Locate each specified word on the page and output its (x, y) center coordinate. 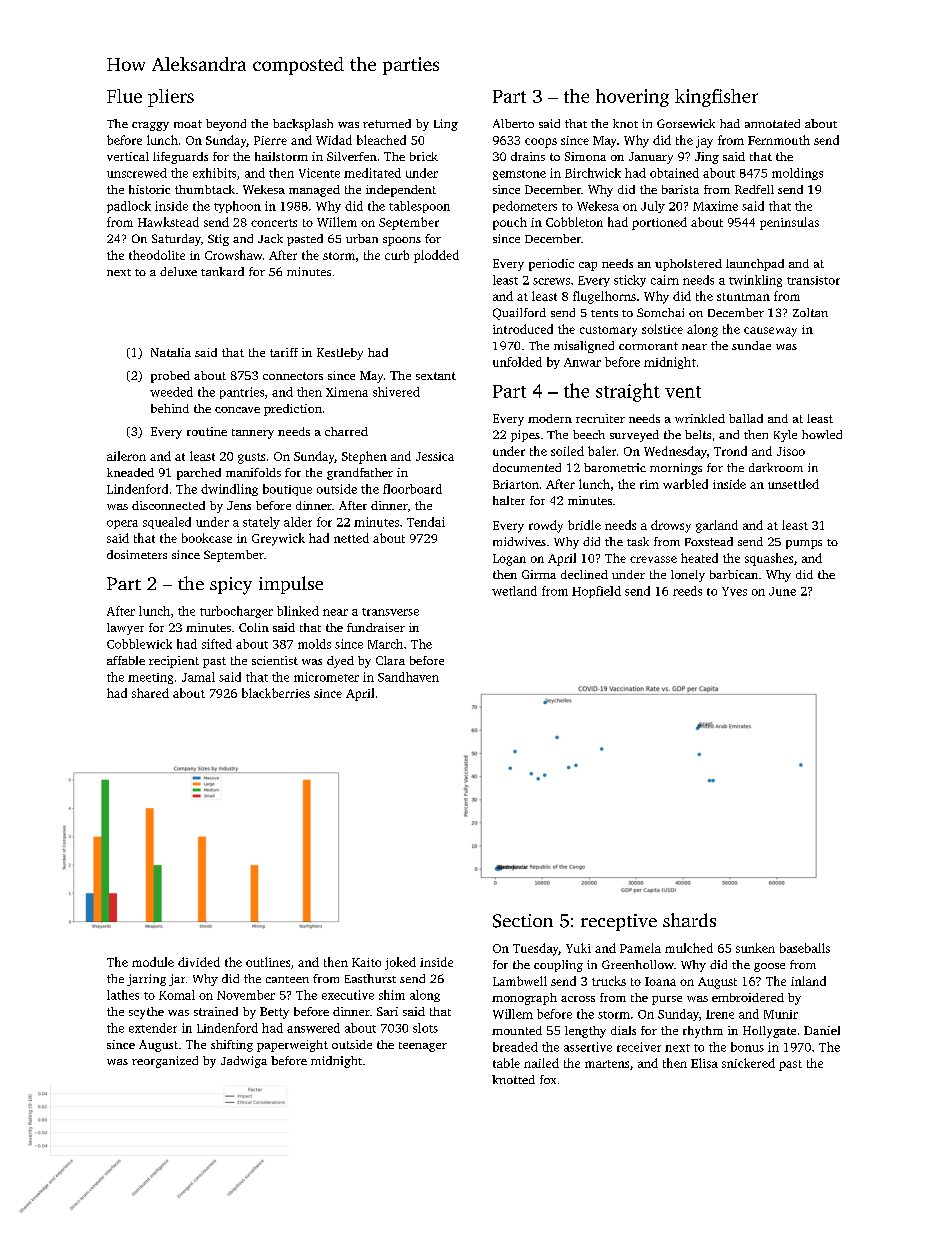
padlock (129, 207)
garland (717, 526)
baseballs (805, 948)
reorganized (165, 1062)
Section (523, 921)
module (153, 962)
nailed (541, 1063)
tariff (284, 352)
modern (550, 418)
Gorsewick (686, 123)
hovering (632, 98)
